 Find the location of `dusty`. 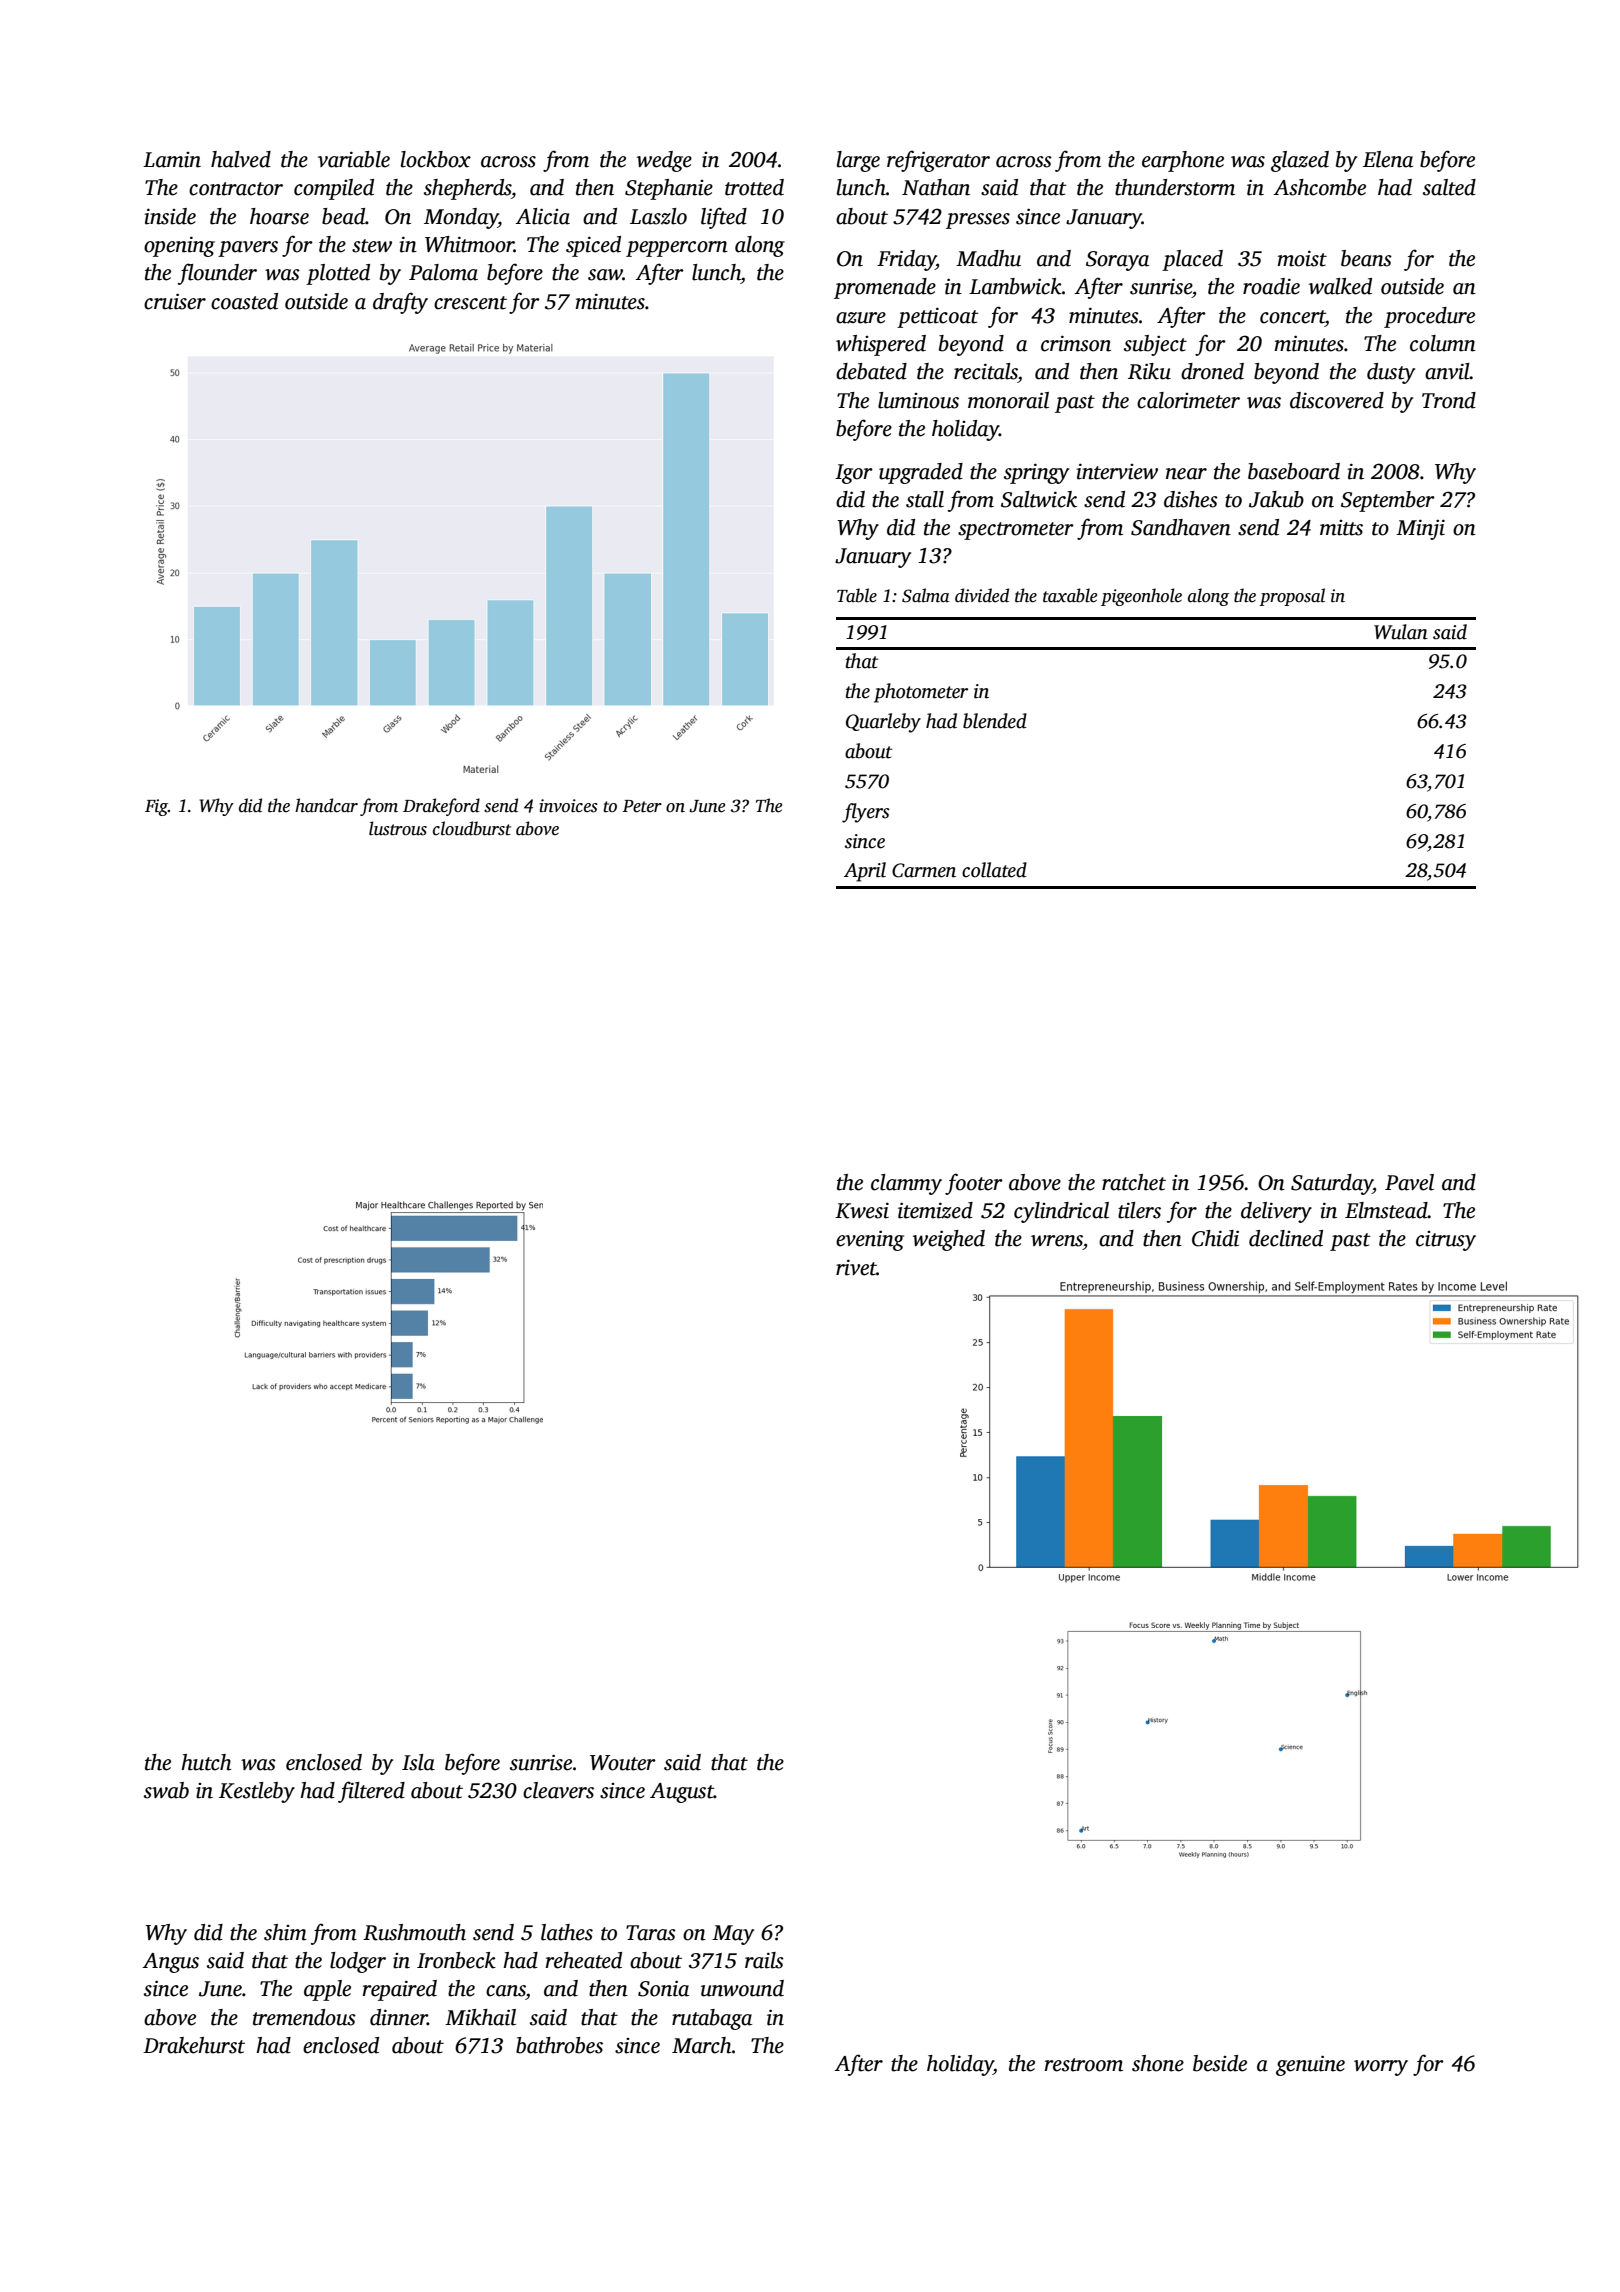

dusty is located at coordinates (1391, 373).
